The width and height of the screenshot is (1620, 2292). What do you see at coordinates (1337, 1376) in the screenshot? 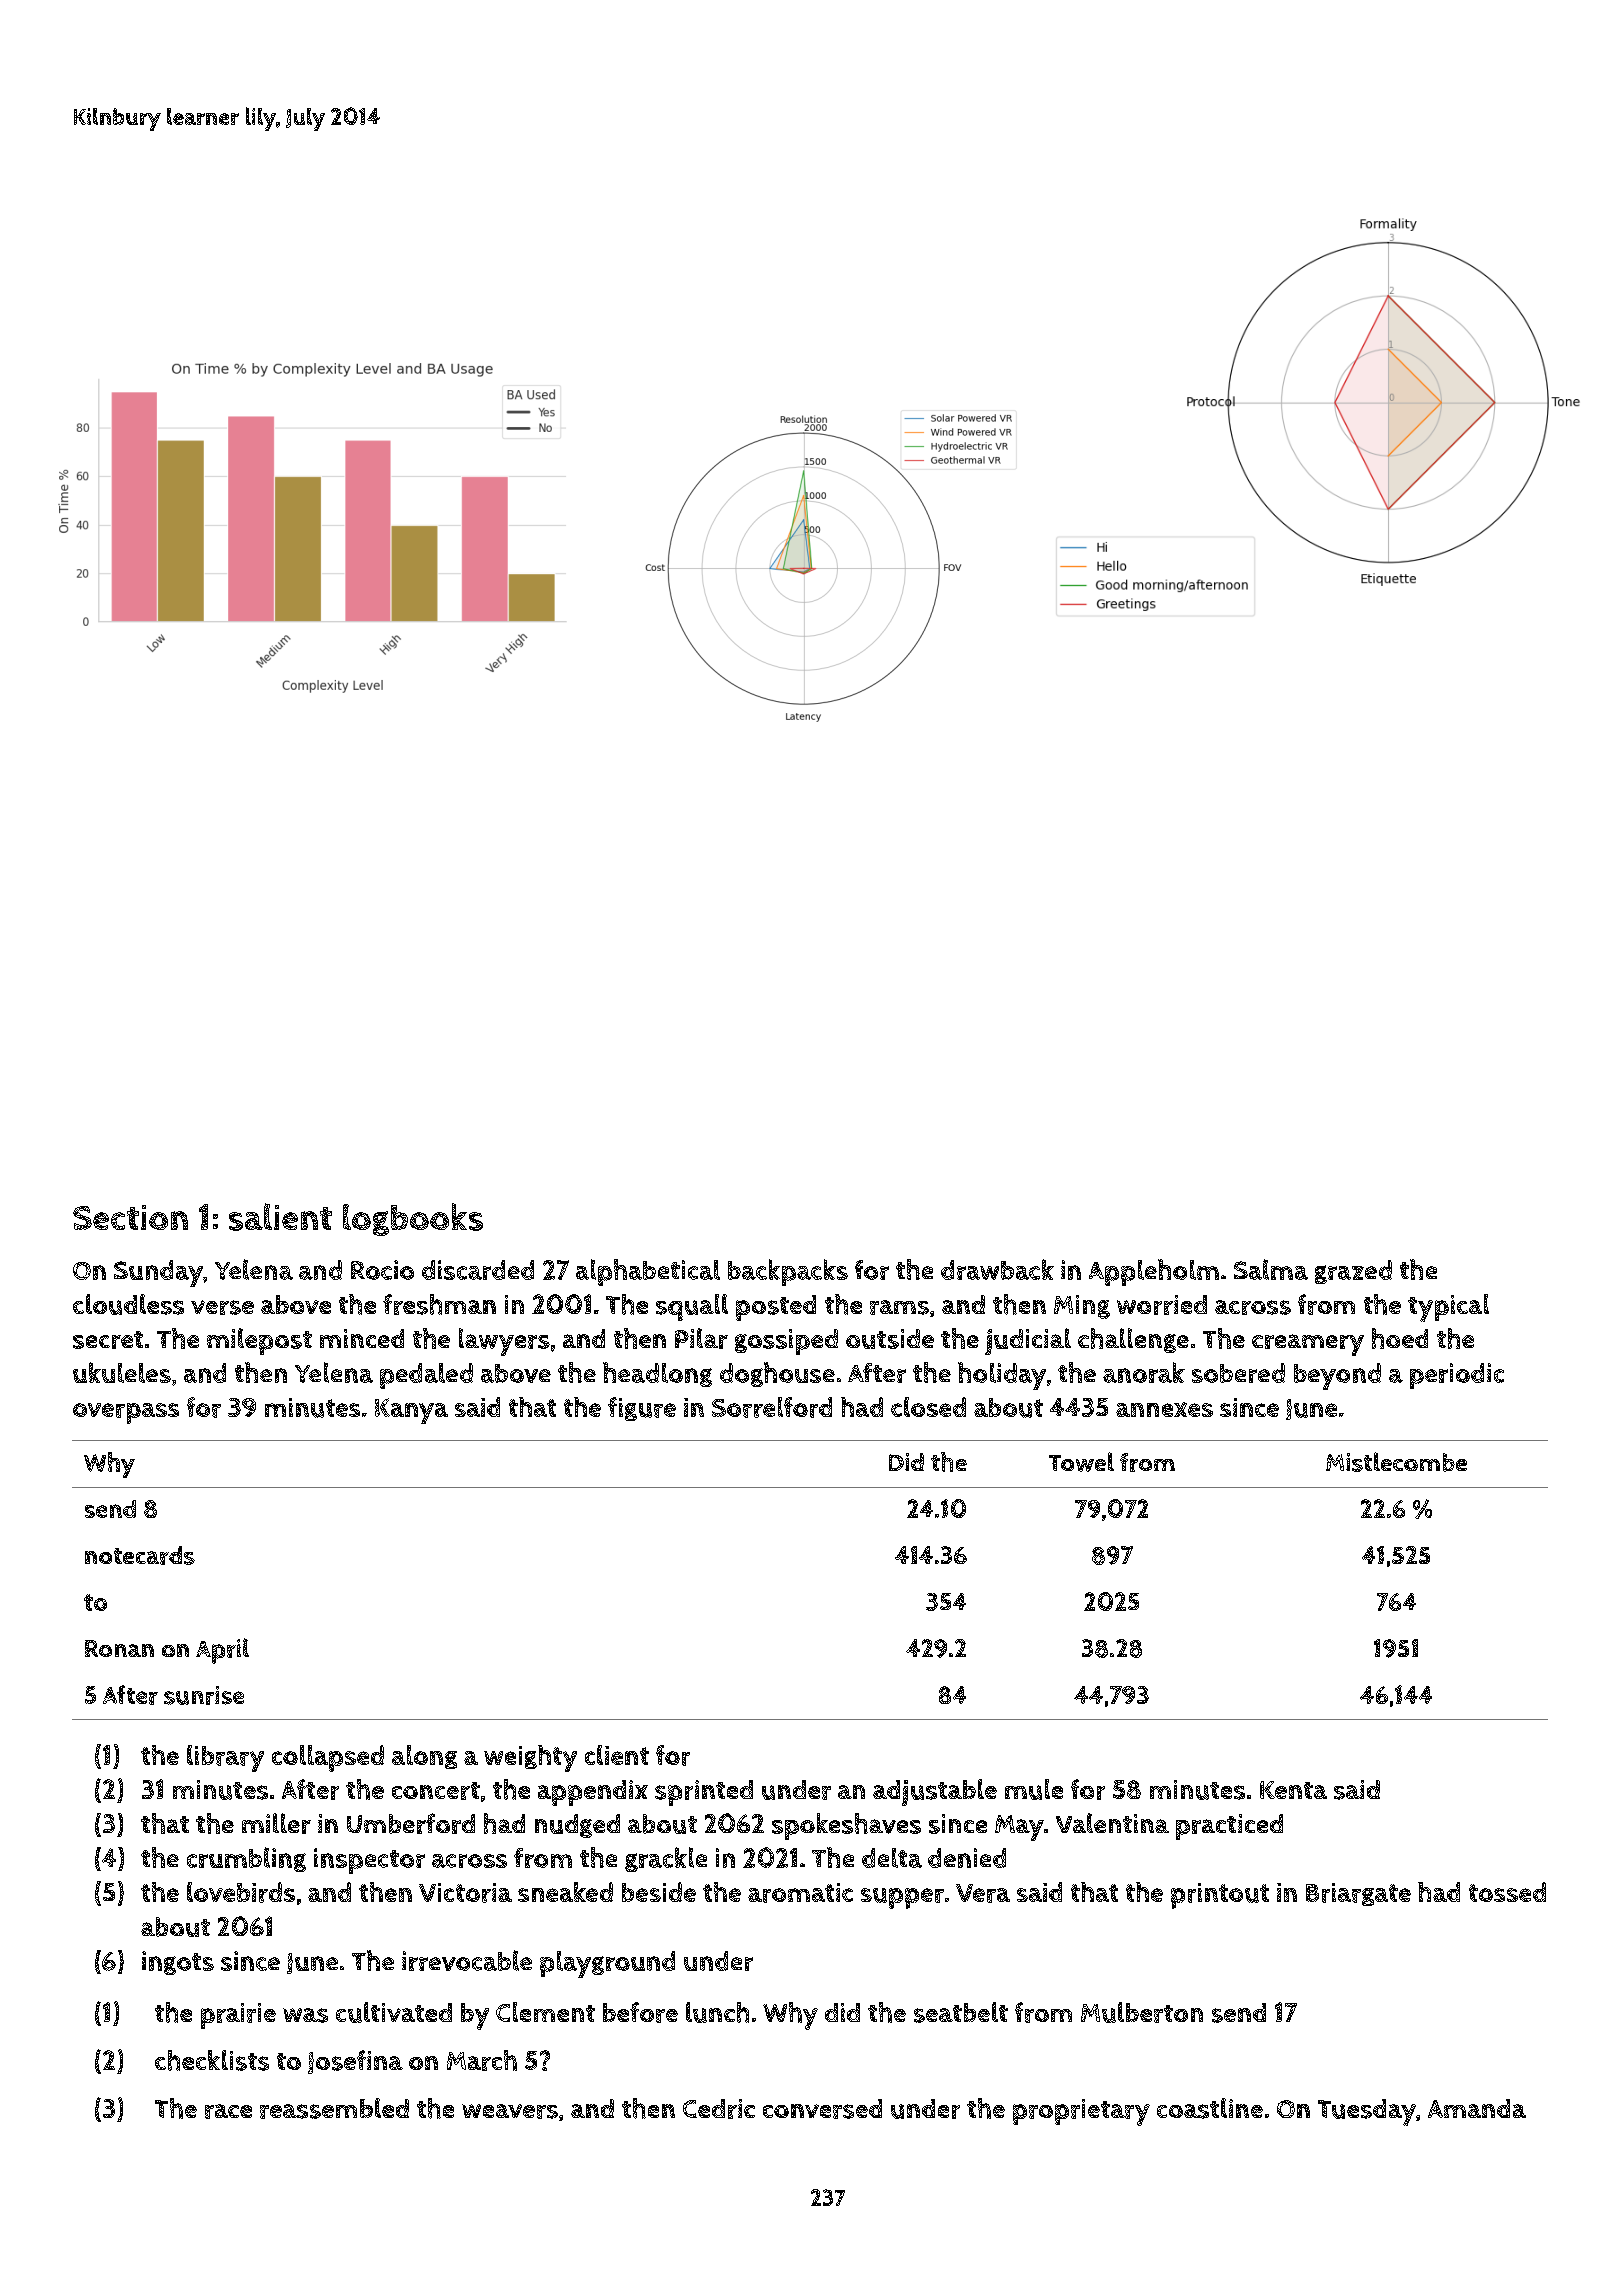
I see `beyond` at bounding box center [1337, 1376].
